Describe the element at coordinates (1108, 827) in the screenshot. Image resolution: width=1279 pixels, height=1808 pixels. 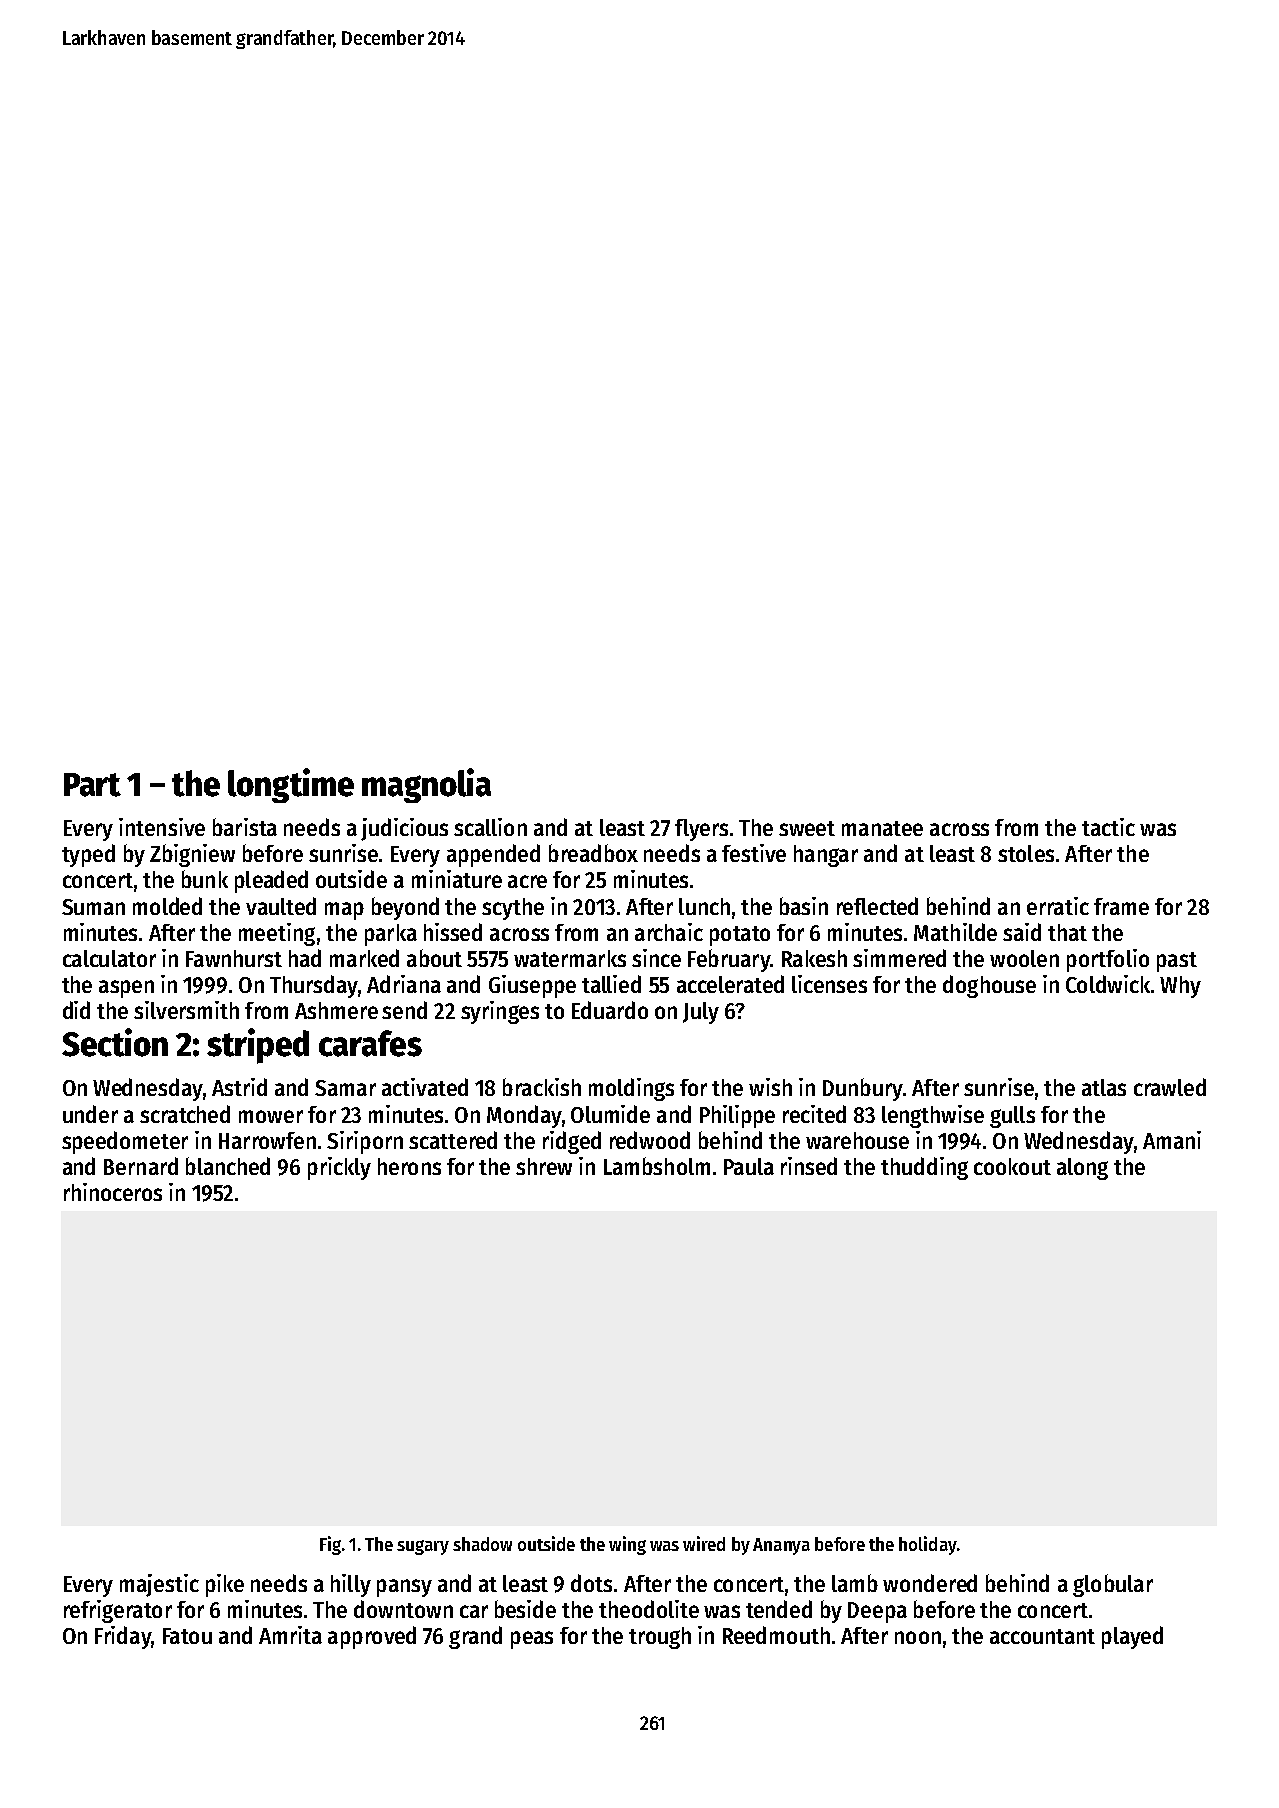
I see `tactic` at that location.
